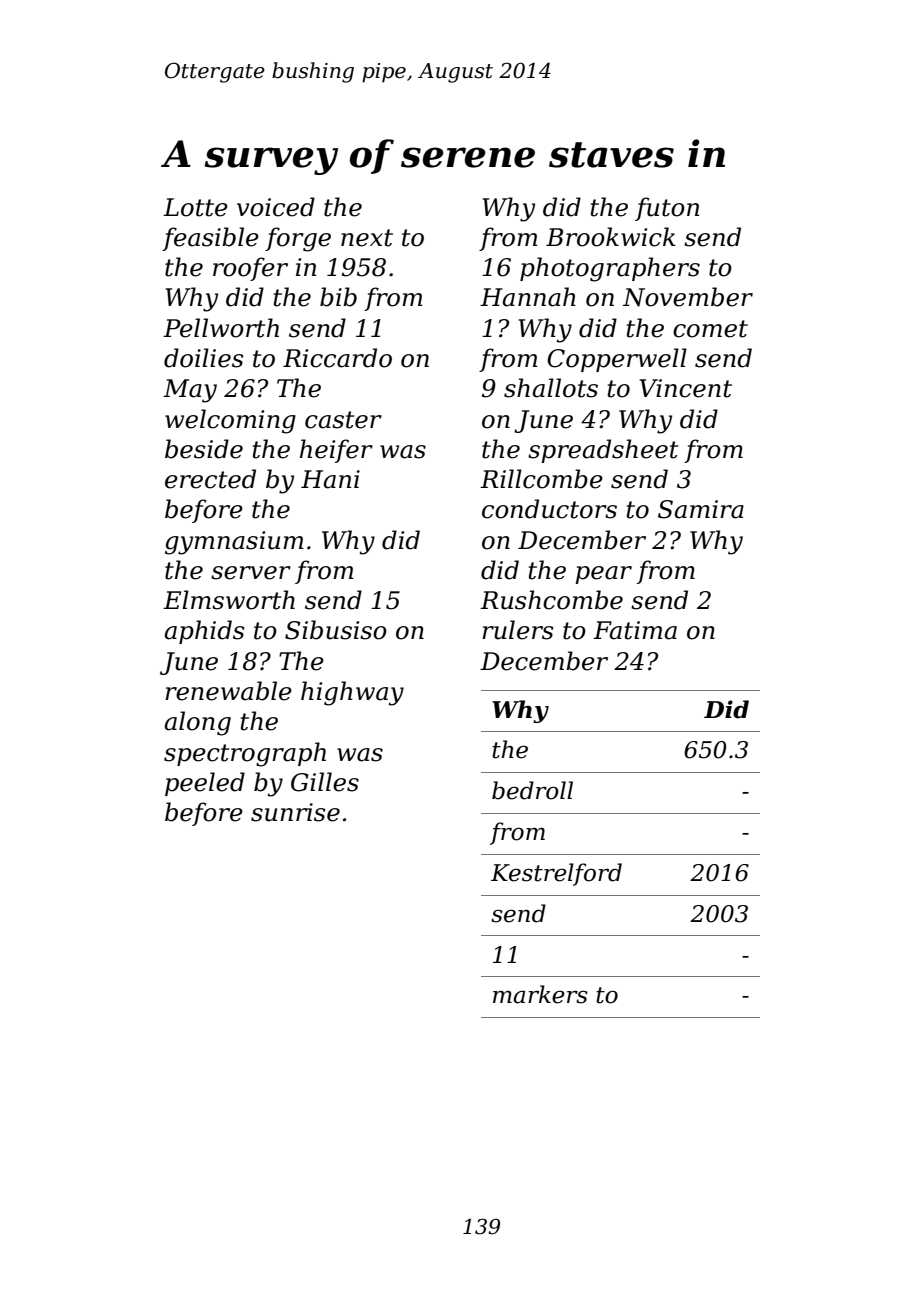 Image resolution: width=924 pixels, height=1311 pixels. I want to click on Brookwick, so click(611, 237).
